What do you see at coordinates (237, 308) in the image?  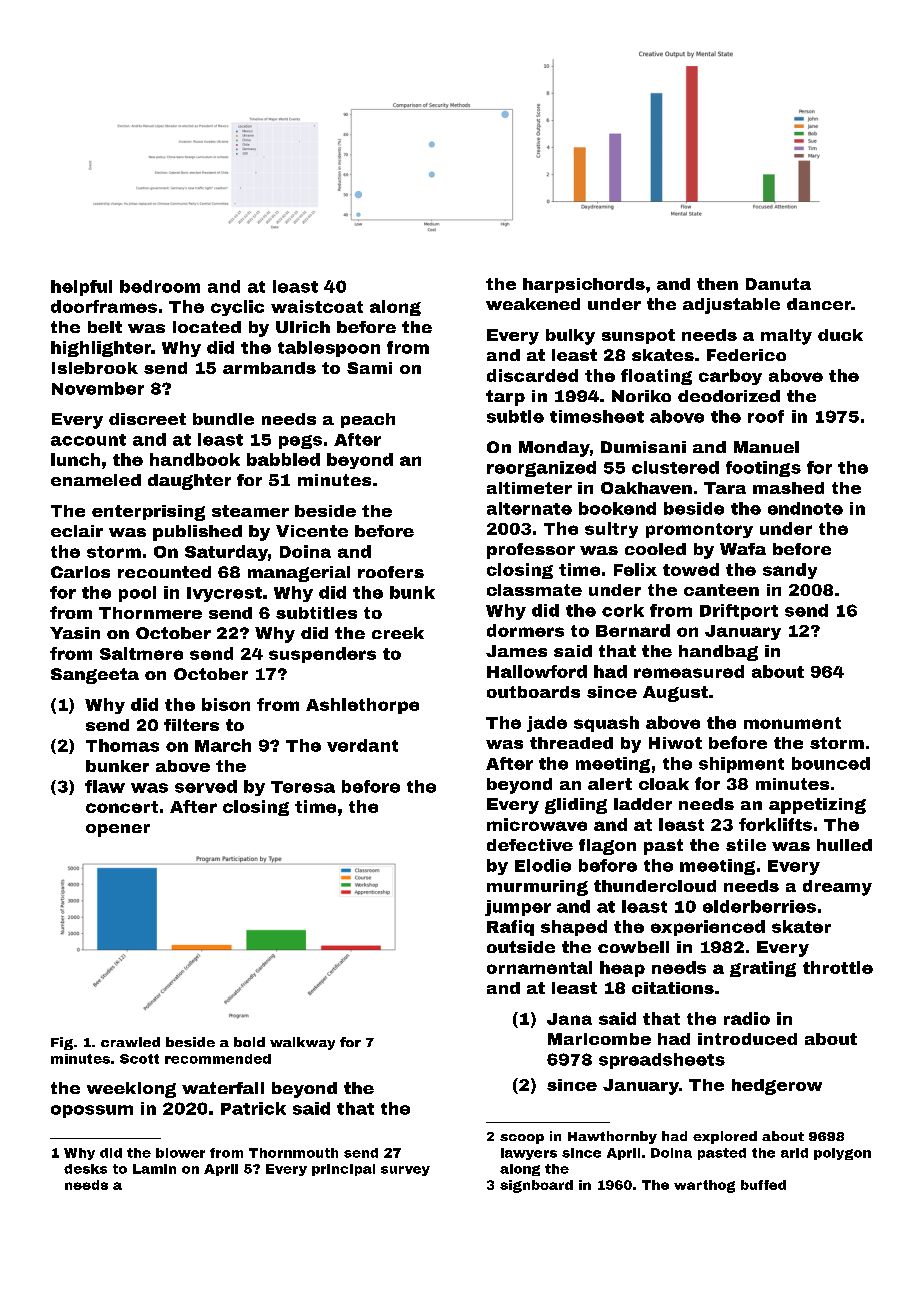 I see `cyclic` at bounding box center [237, 308].
